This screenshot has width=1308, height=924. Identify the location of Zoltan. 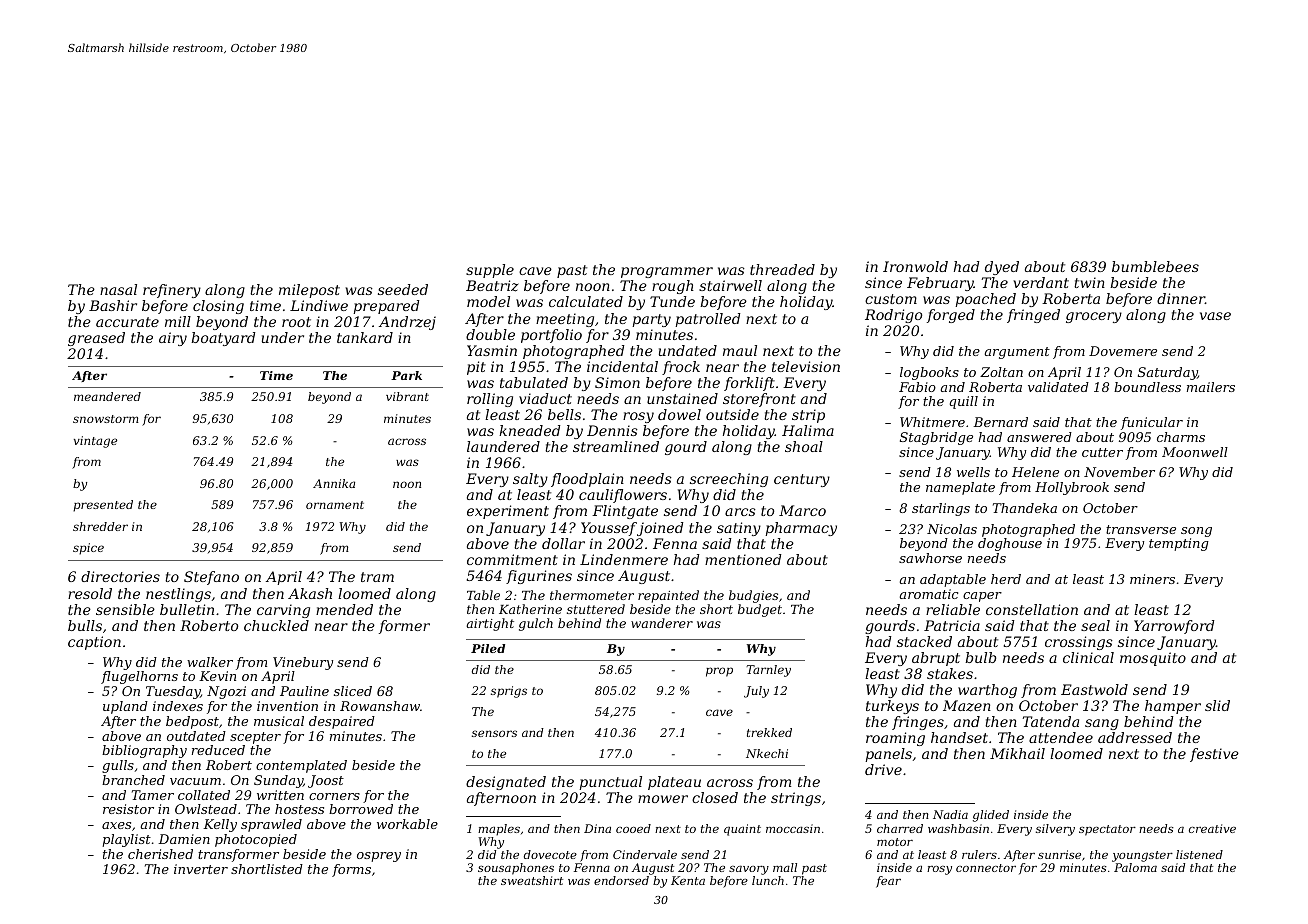
(1001, 372).
